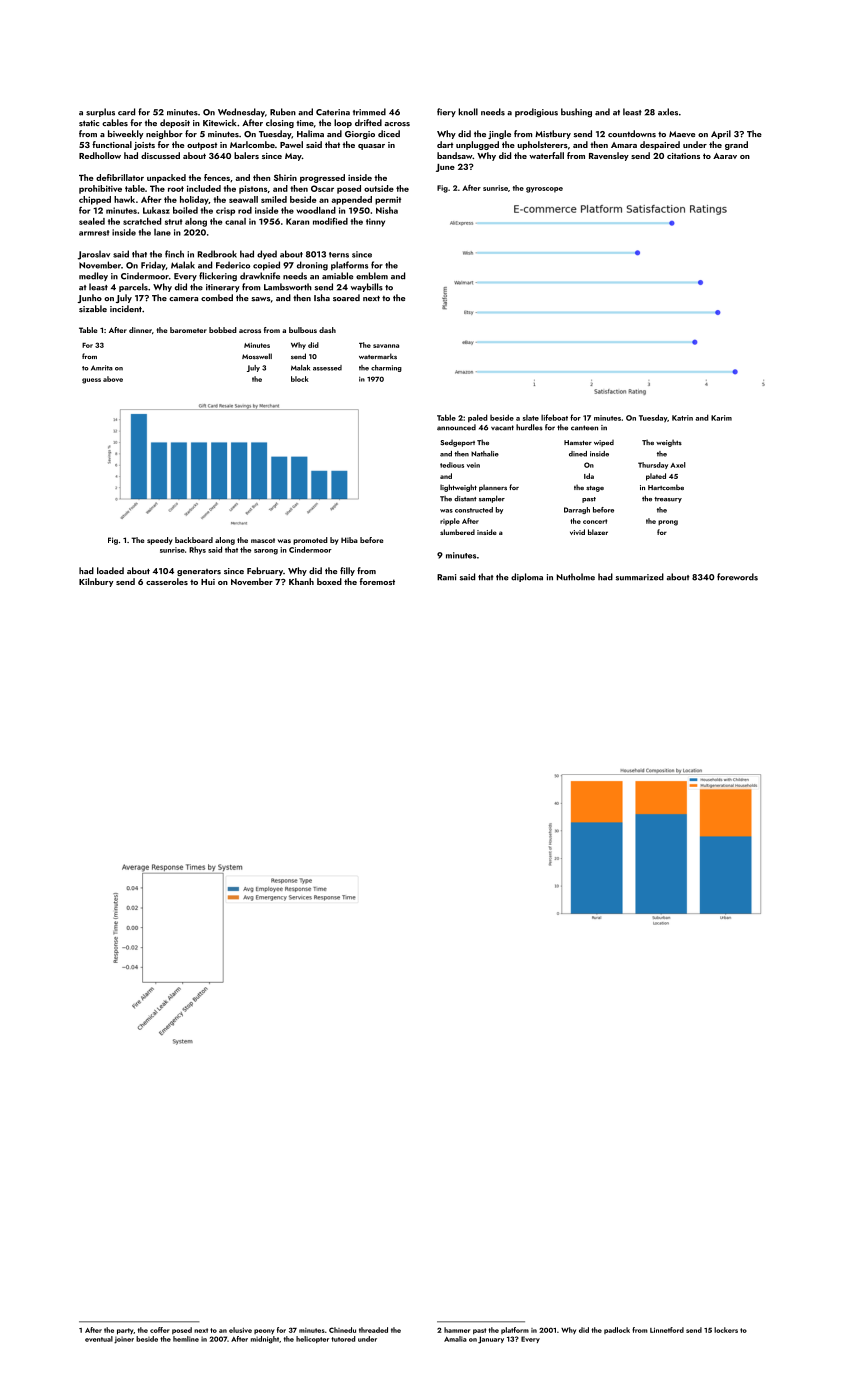  I want to click on gyroscope, so click(544, 190).
